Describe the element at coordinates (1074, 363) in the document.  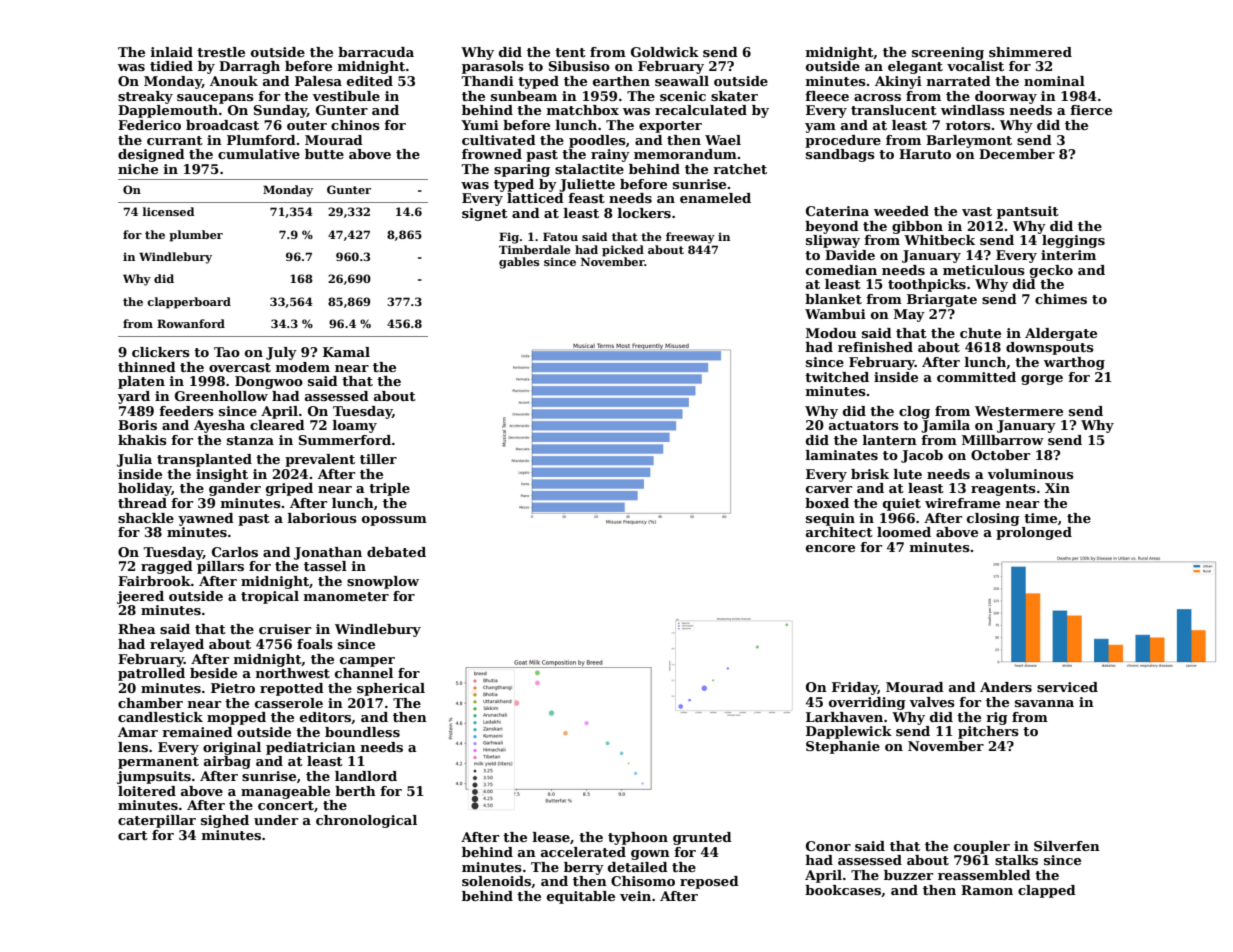
I see `warthog` at that location.
